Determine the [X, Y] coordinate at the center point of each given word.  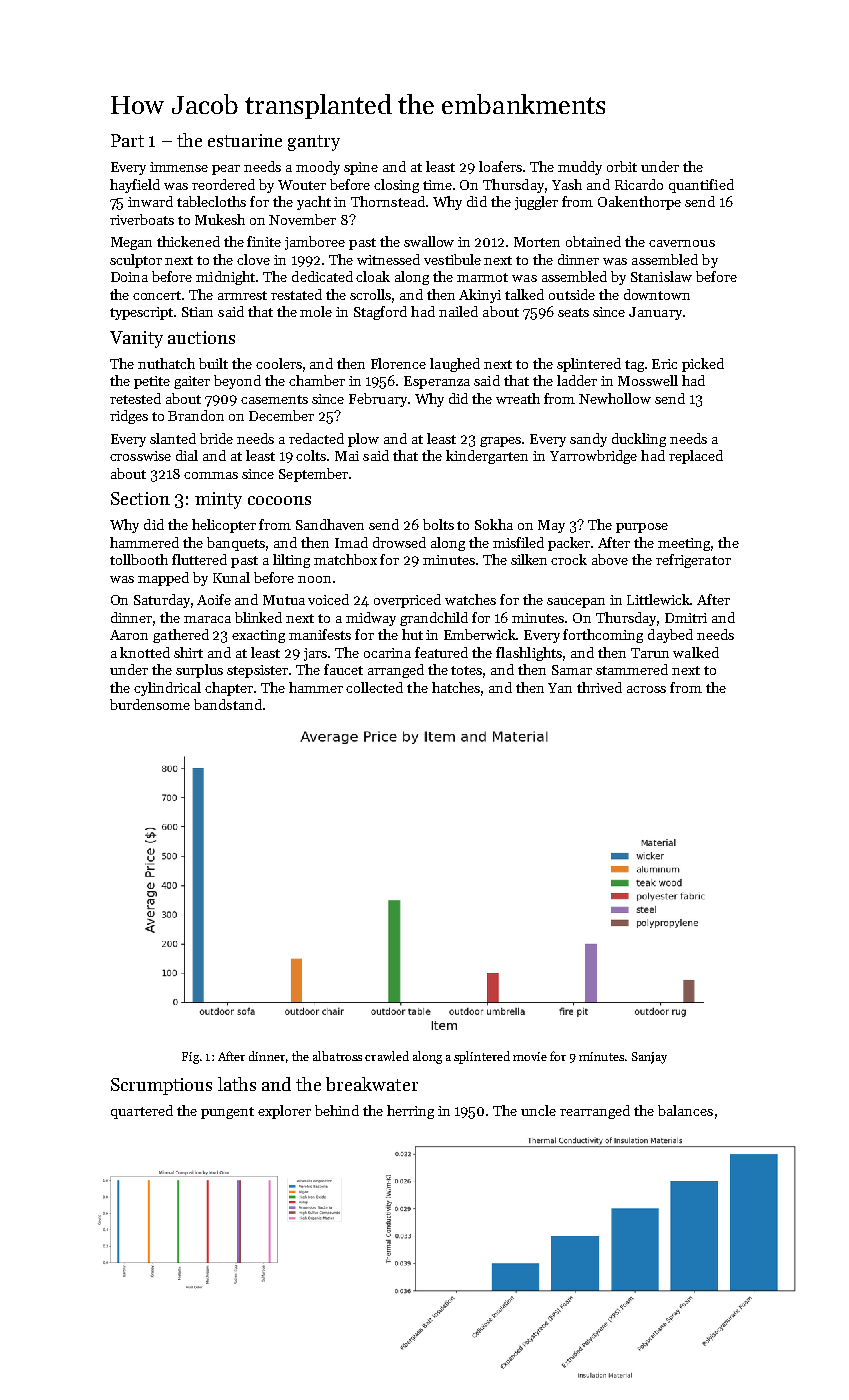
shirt [188, 652]
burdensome [150, 704]
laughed [455, 365]
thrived [599, 687]
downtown [657, 294]
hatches [456, 687]
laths [237, 1084]
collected [374, 687]
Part [127, 140]
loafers [500, 166]
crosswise [140, 456]
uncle [538, 1110]
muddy [580, 168]
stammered [632, 669]
